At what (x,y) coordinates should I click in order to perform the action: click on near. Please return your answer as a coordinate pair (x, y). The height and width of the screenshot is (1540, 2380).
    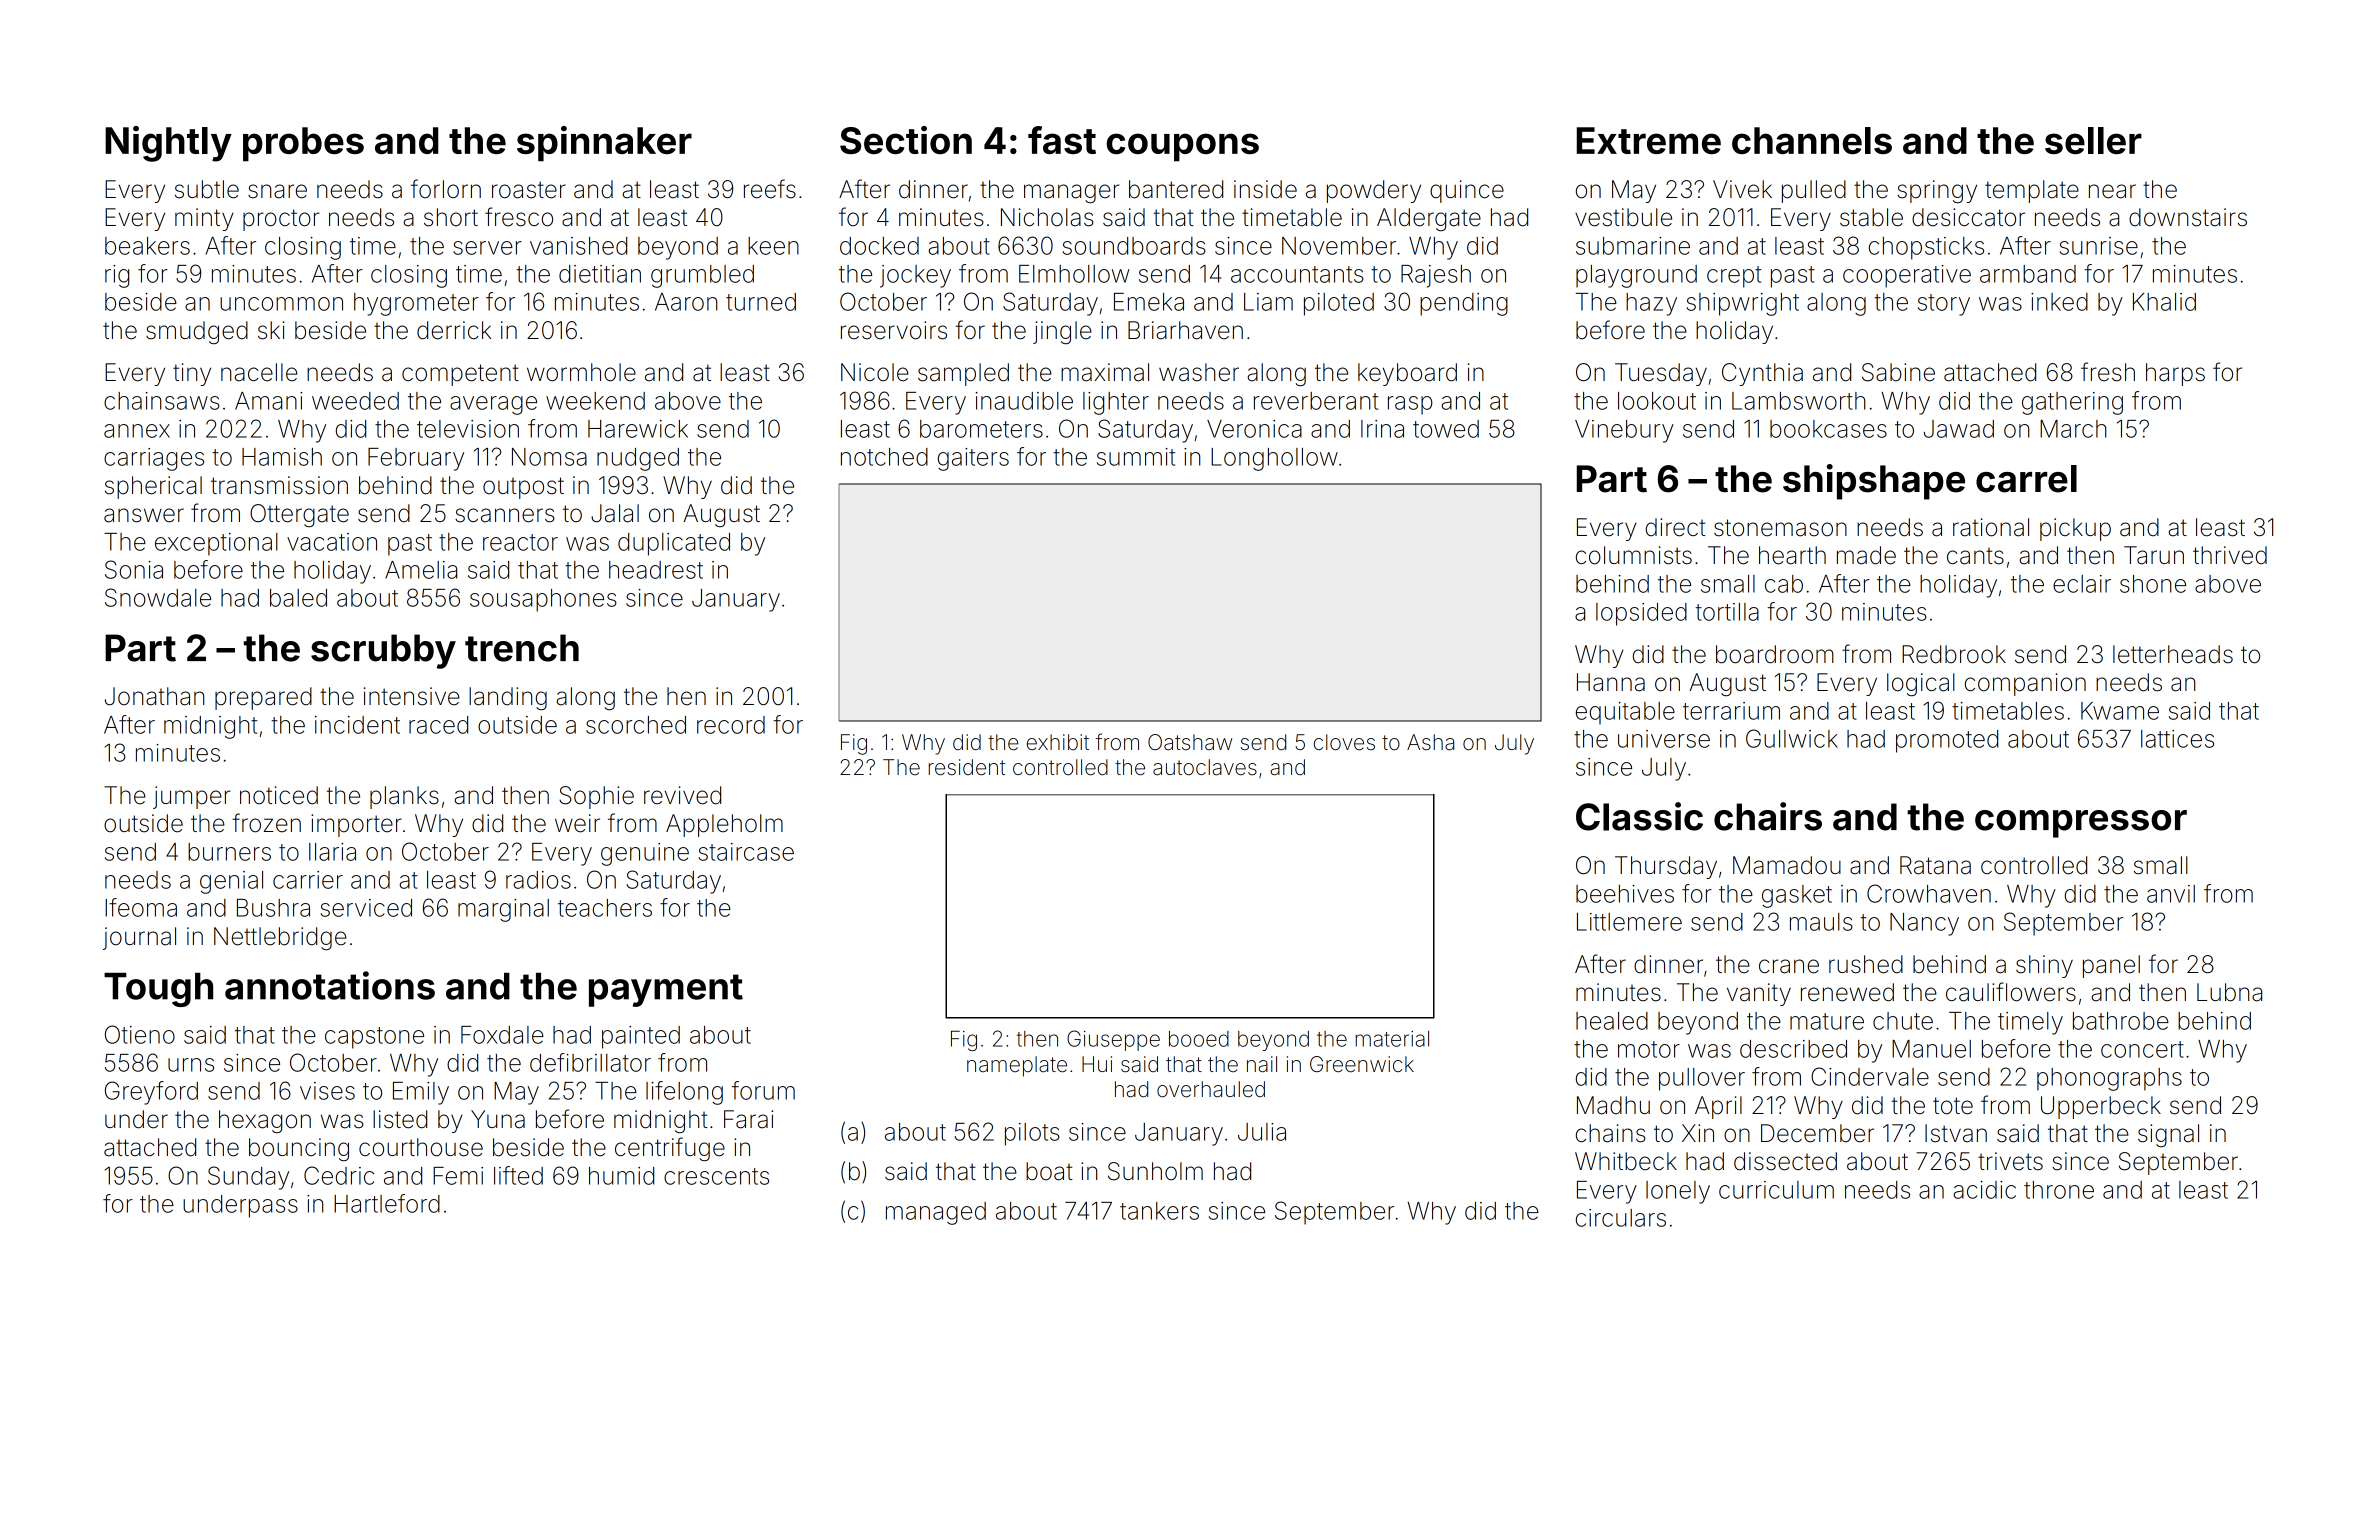
    Looking at the image, I should click on (2112, 191).
